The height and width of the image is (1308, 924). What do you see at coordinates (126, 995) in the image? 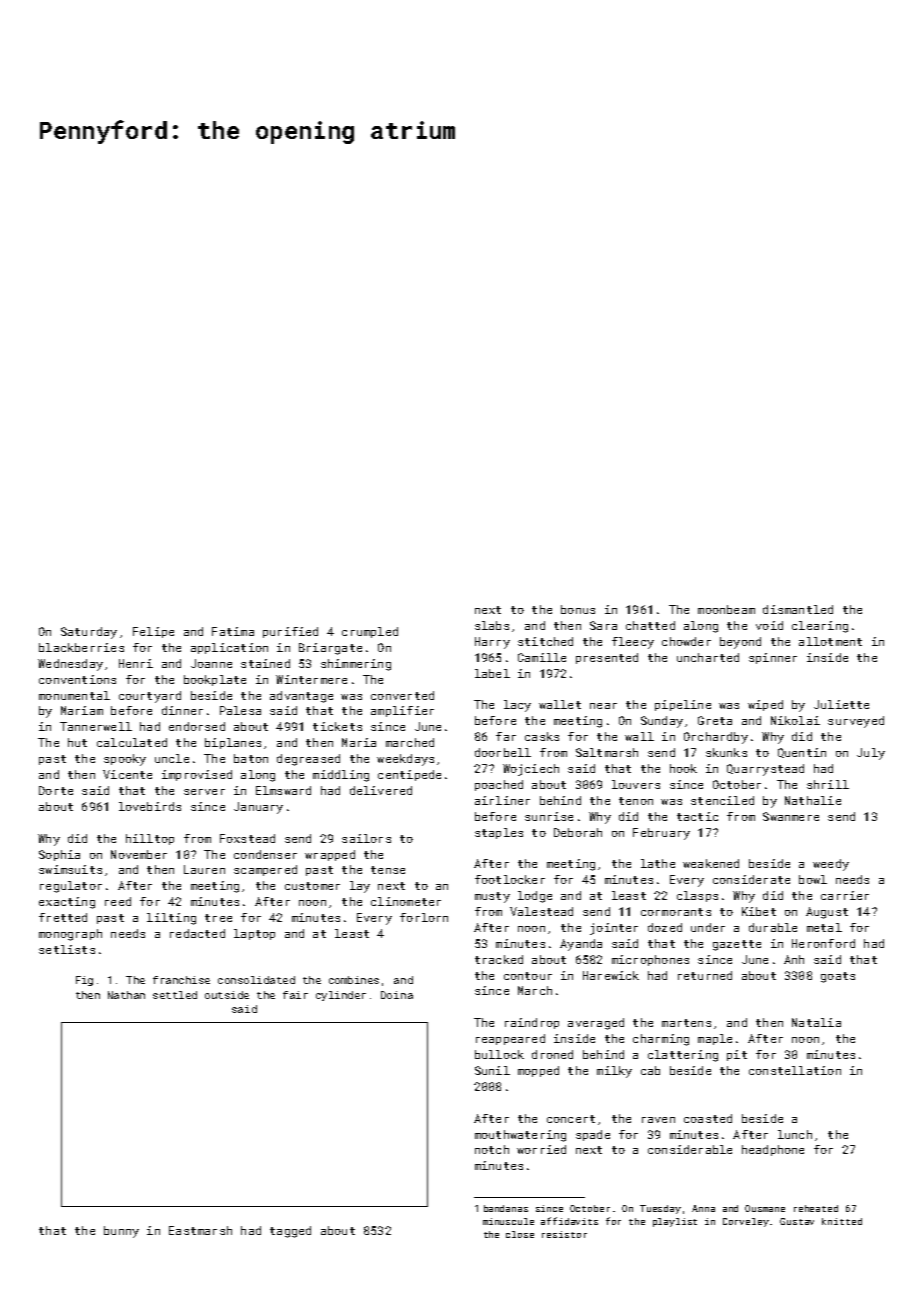
I see `Nathan` at bounding box center [126, 995].
